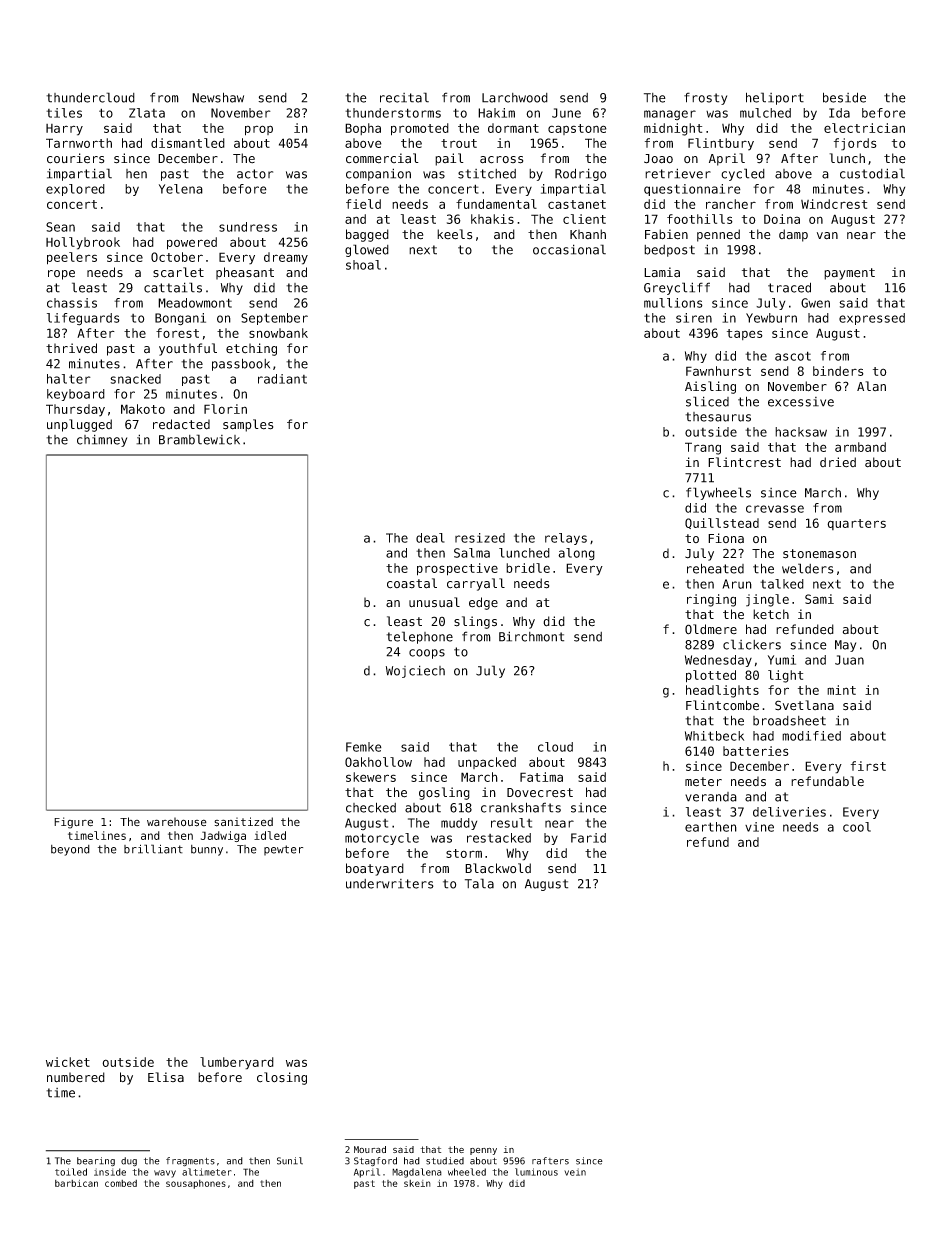  Describe the element at coordinates (166, 1077) in the screenshot. I see `Elisa` at that location.
